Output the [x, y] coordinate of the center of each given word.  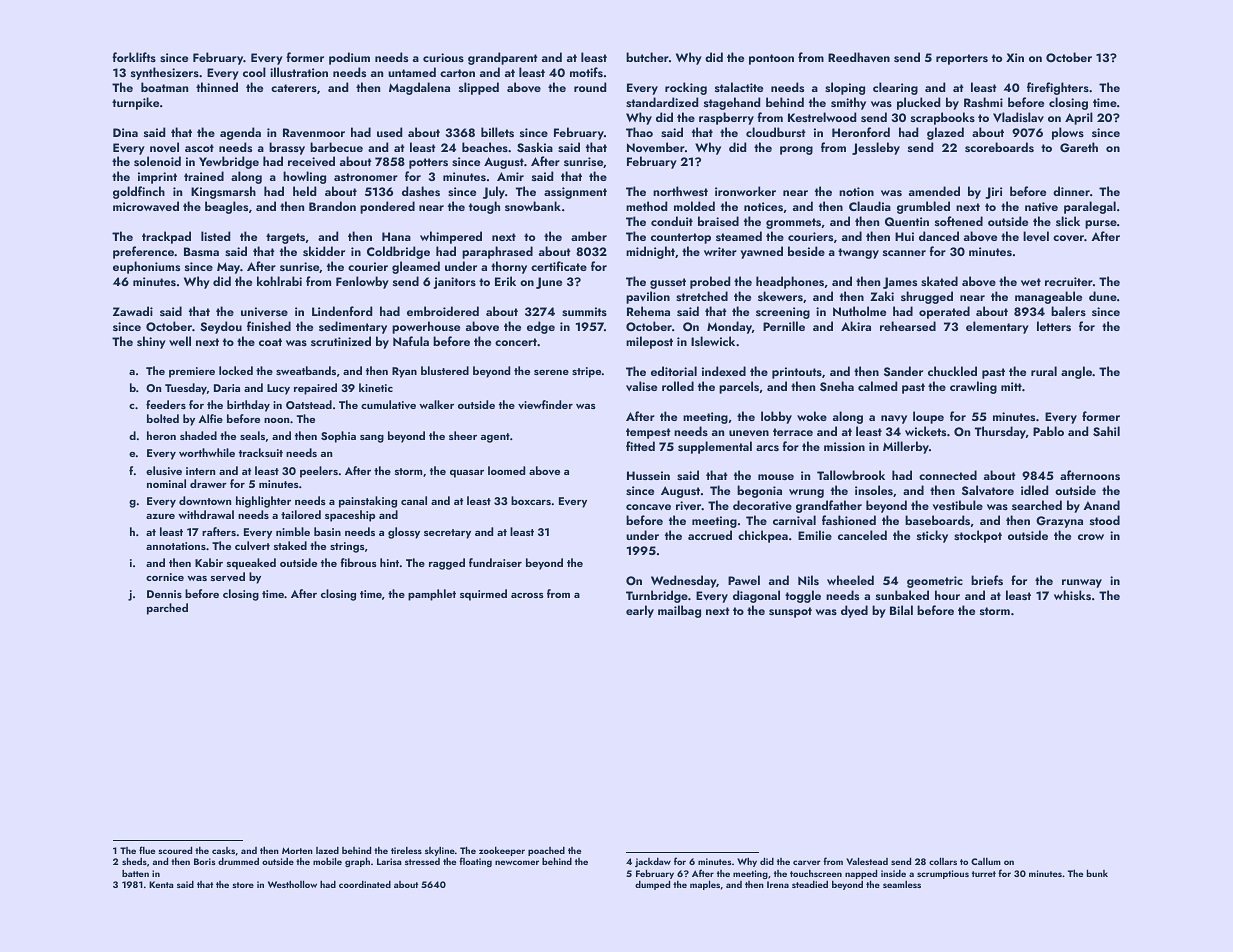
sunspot [790, 612]
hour [947, 595]
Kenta [161, 884]
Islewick [713, 341]
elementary [997, 327]
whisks [1072, 595]
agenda [240, 133]
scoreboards [999, 147]
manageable [1048, 297]
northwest [680, 191]
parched [167, 609]
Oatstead [309, 404]
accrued [710, 535]
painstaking [368, 502]
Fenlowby [362, 282]
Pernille [784, 326]
